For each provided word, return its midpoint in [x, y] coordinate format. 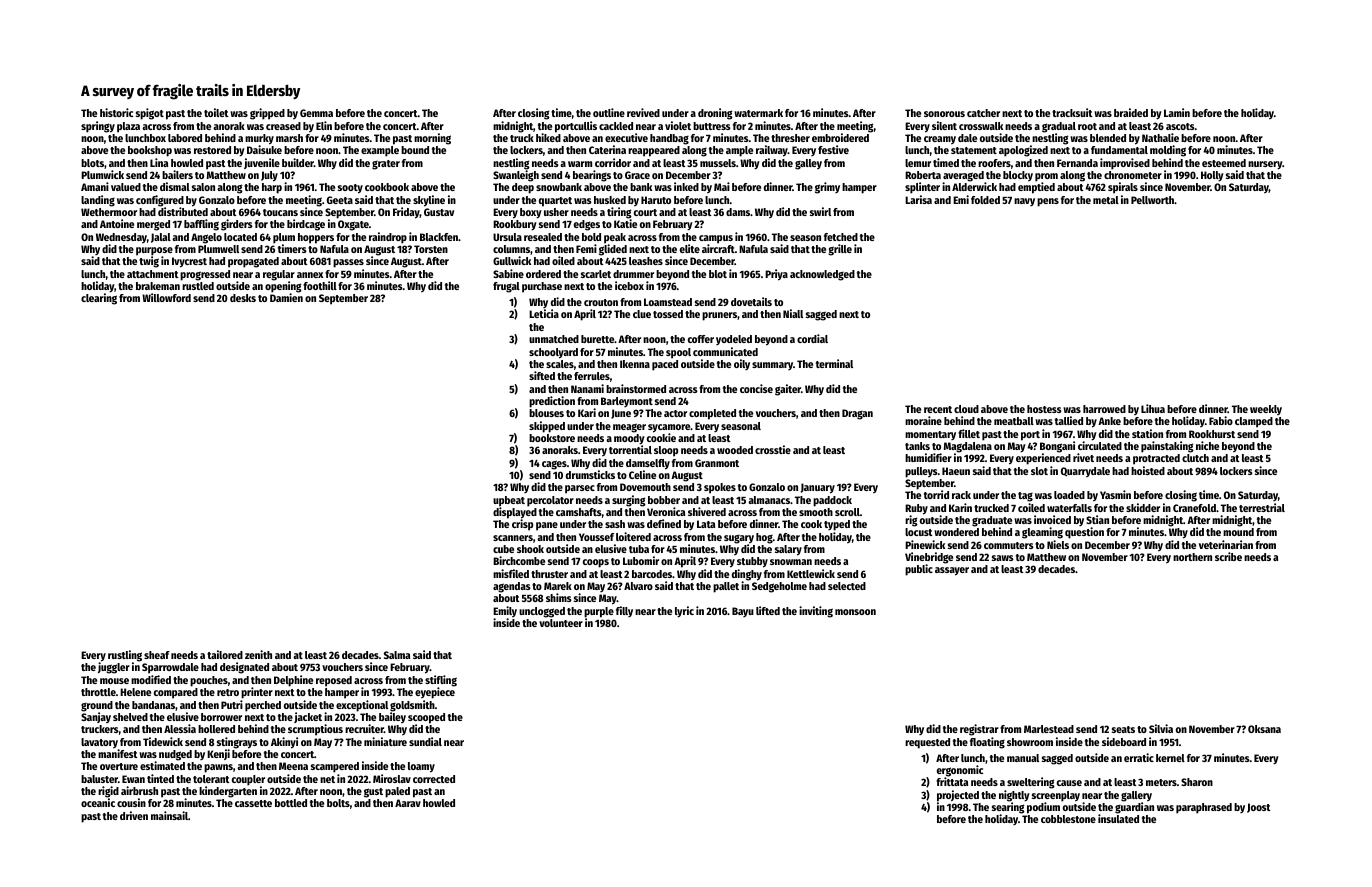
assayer [952, 571]
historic [116, 112]
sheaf [157, 655]
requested [927, 743]
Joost [1259, 808]
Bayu [743, 612]
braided [1131, 112]
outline [609, 112]
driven [134, 815]
